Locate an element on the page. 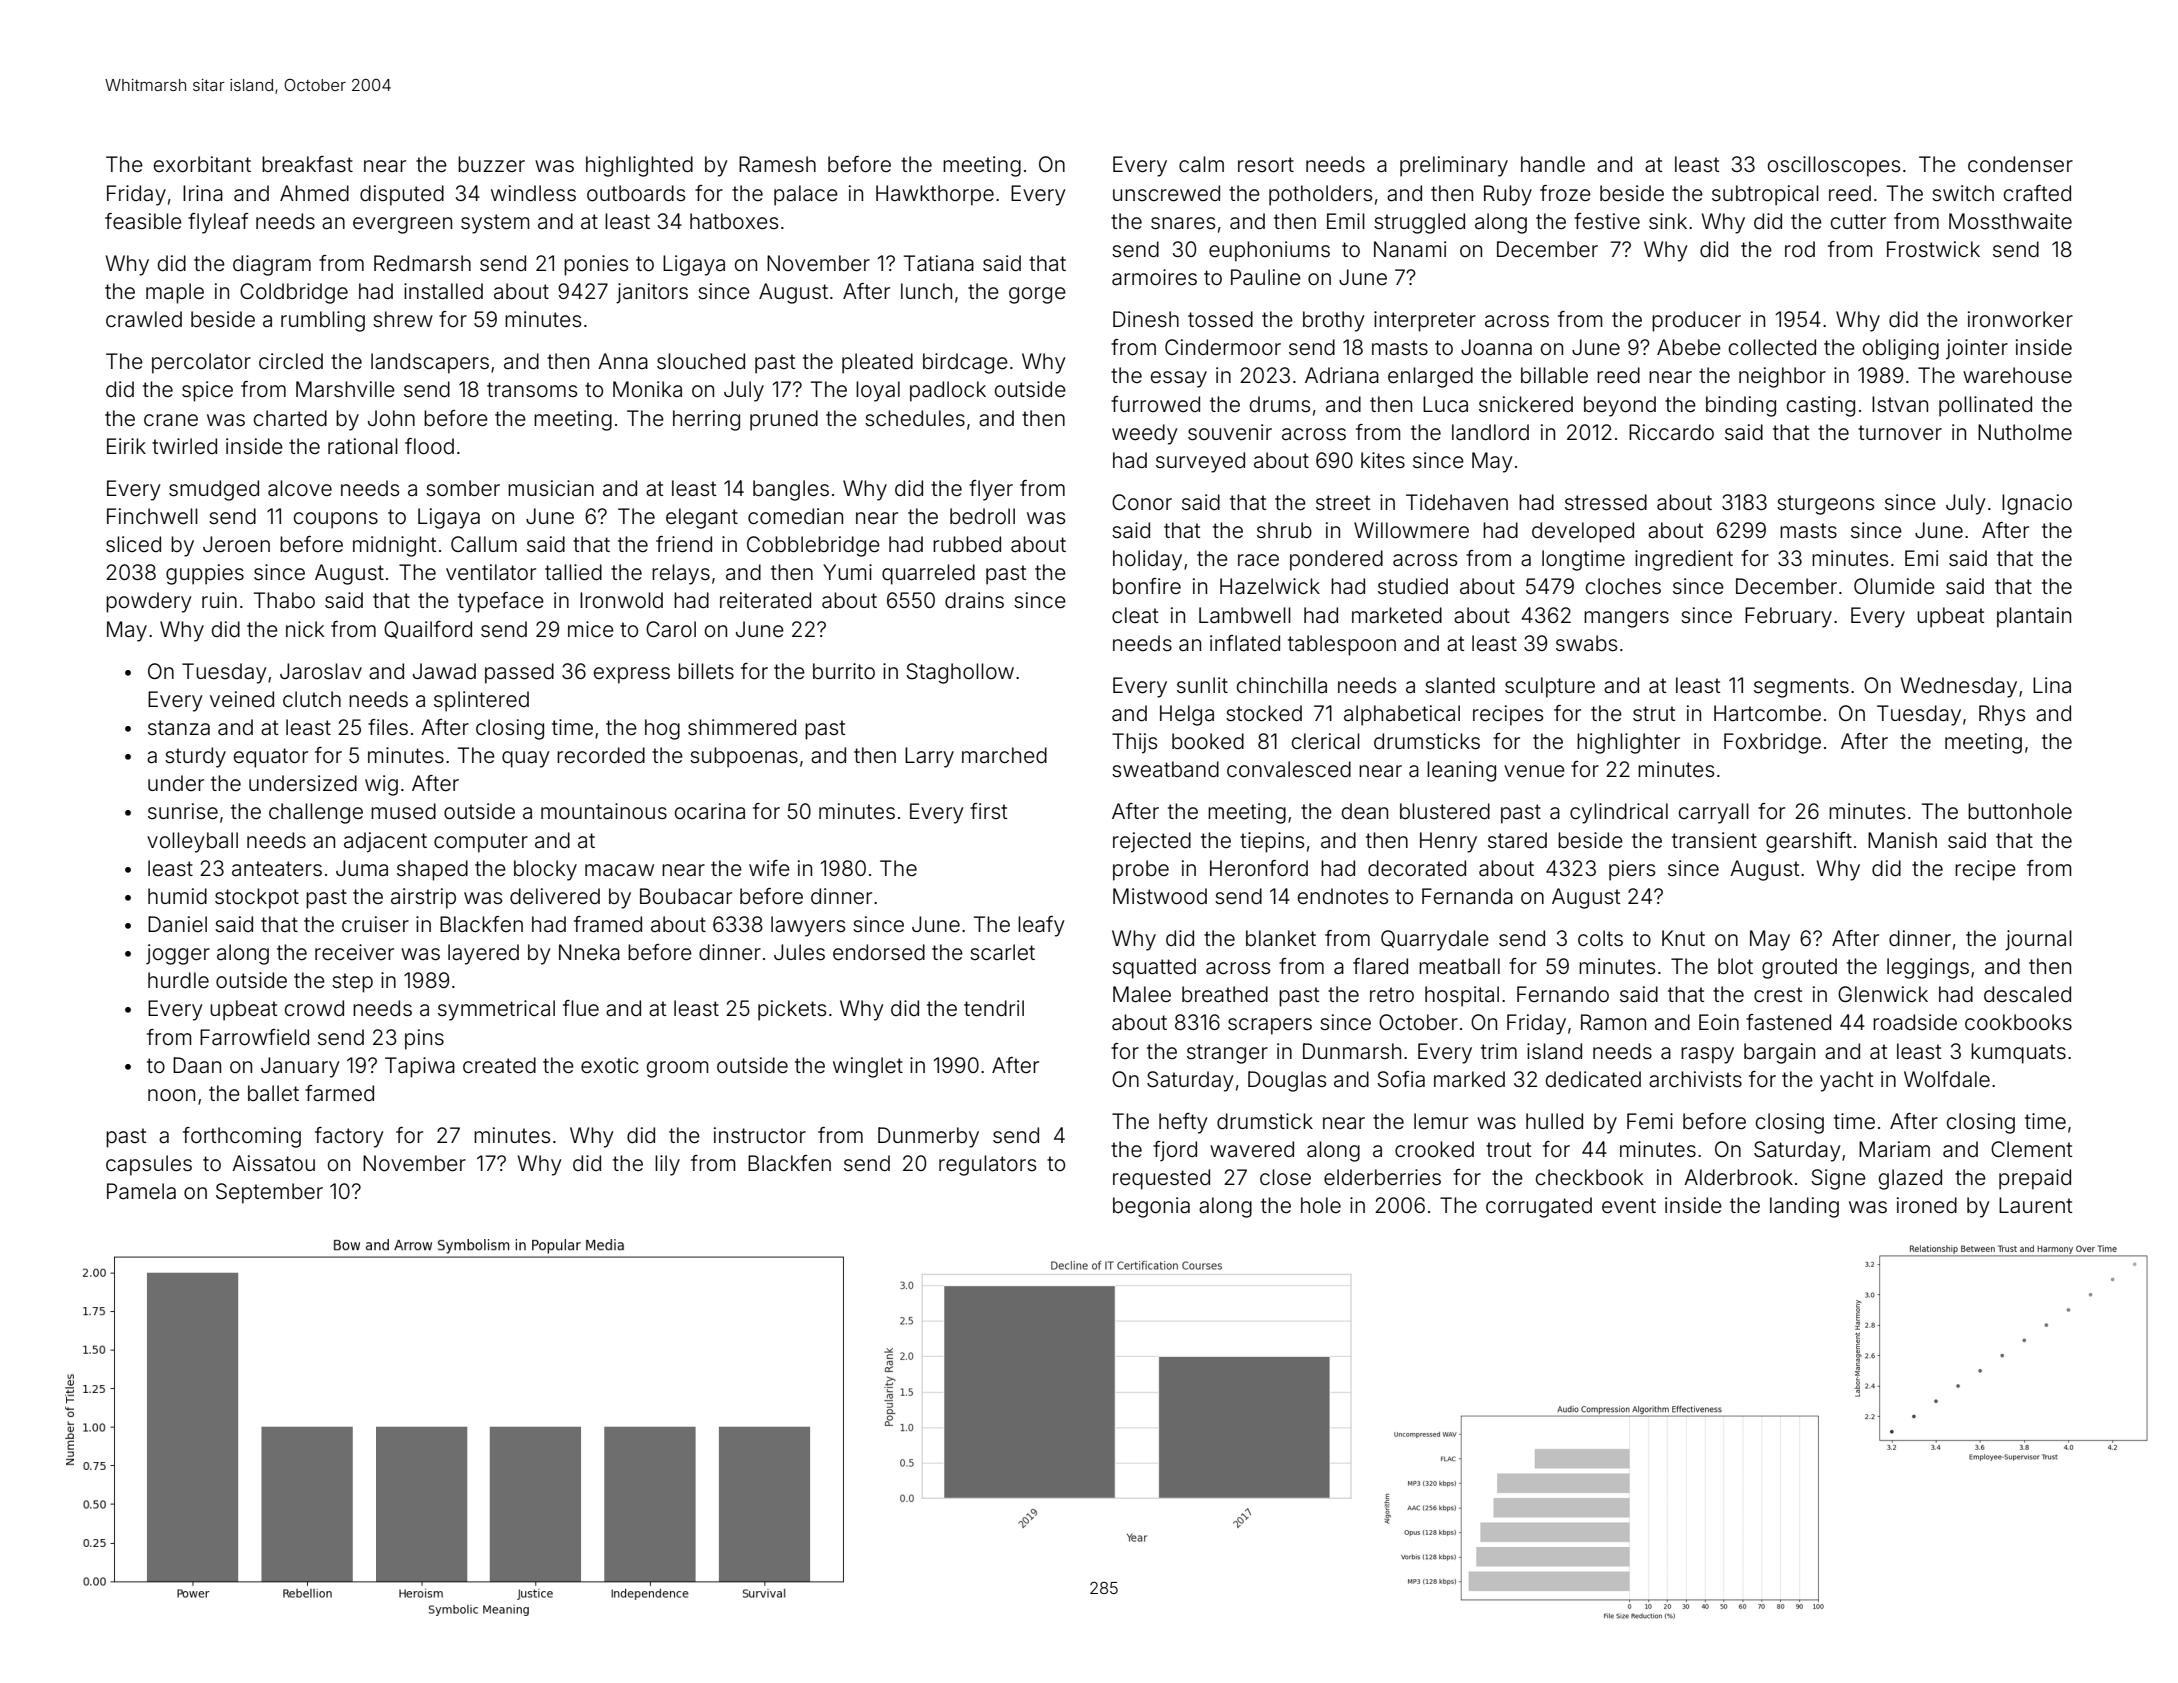  descaled is located at coordinates (2027, 994).
